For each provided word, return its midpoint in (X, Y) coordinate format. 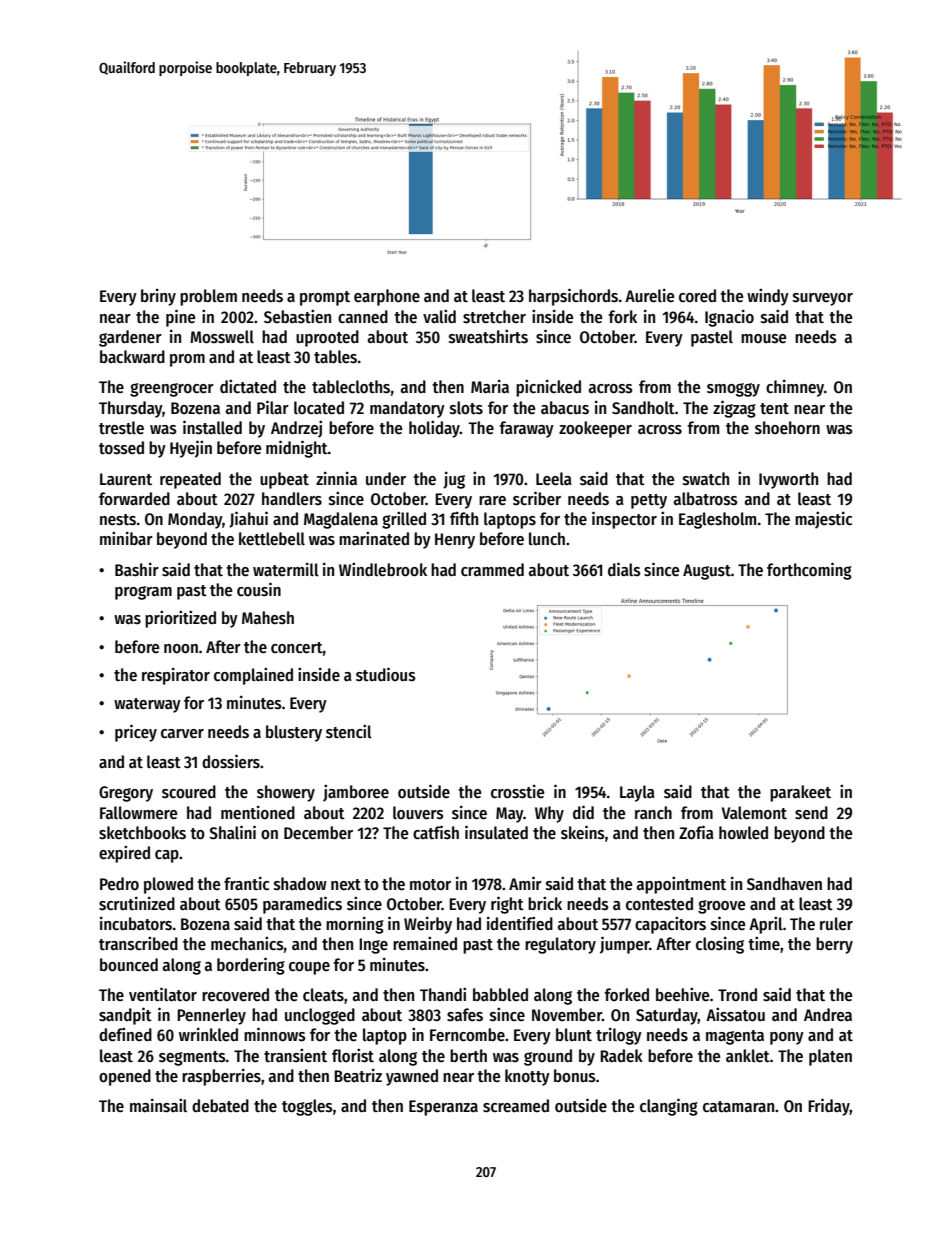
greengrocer (172, 390)
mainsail (158, 1105)
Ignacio (729, 318)
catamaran (738, 1107)
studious (386, 674)
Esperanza (443, 1108)
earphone (387, 297)
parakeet (800, 793)
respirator (176, 676)
